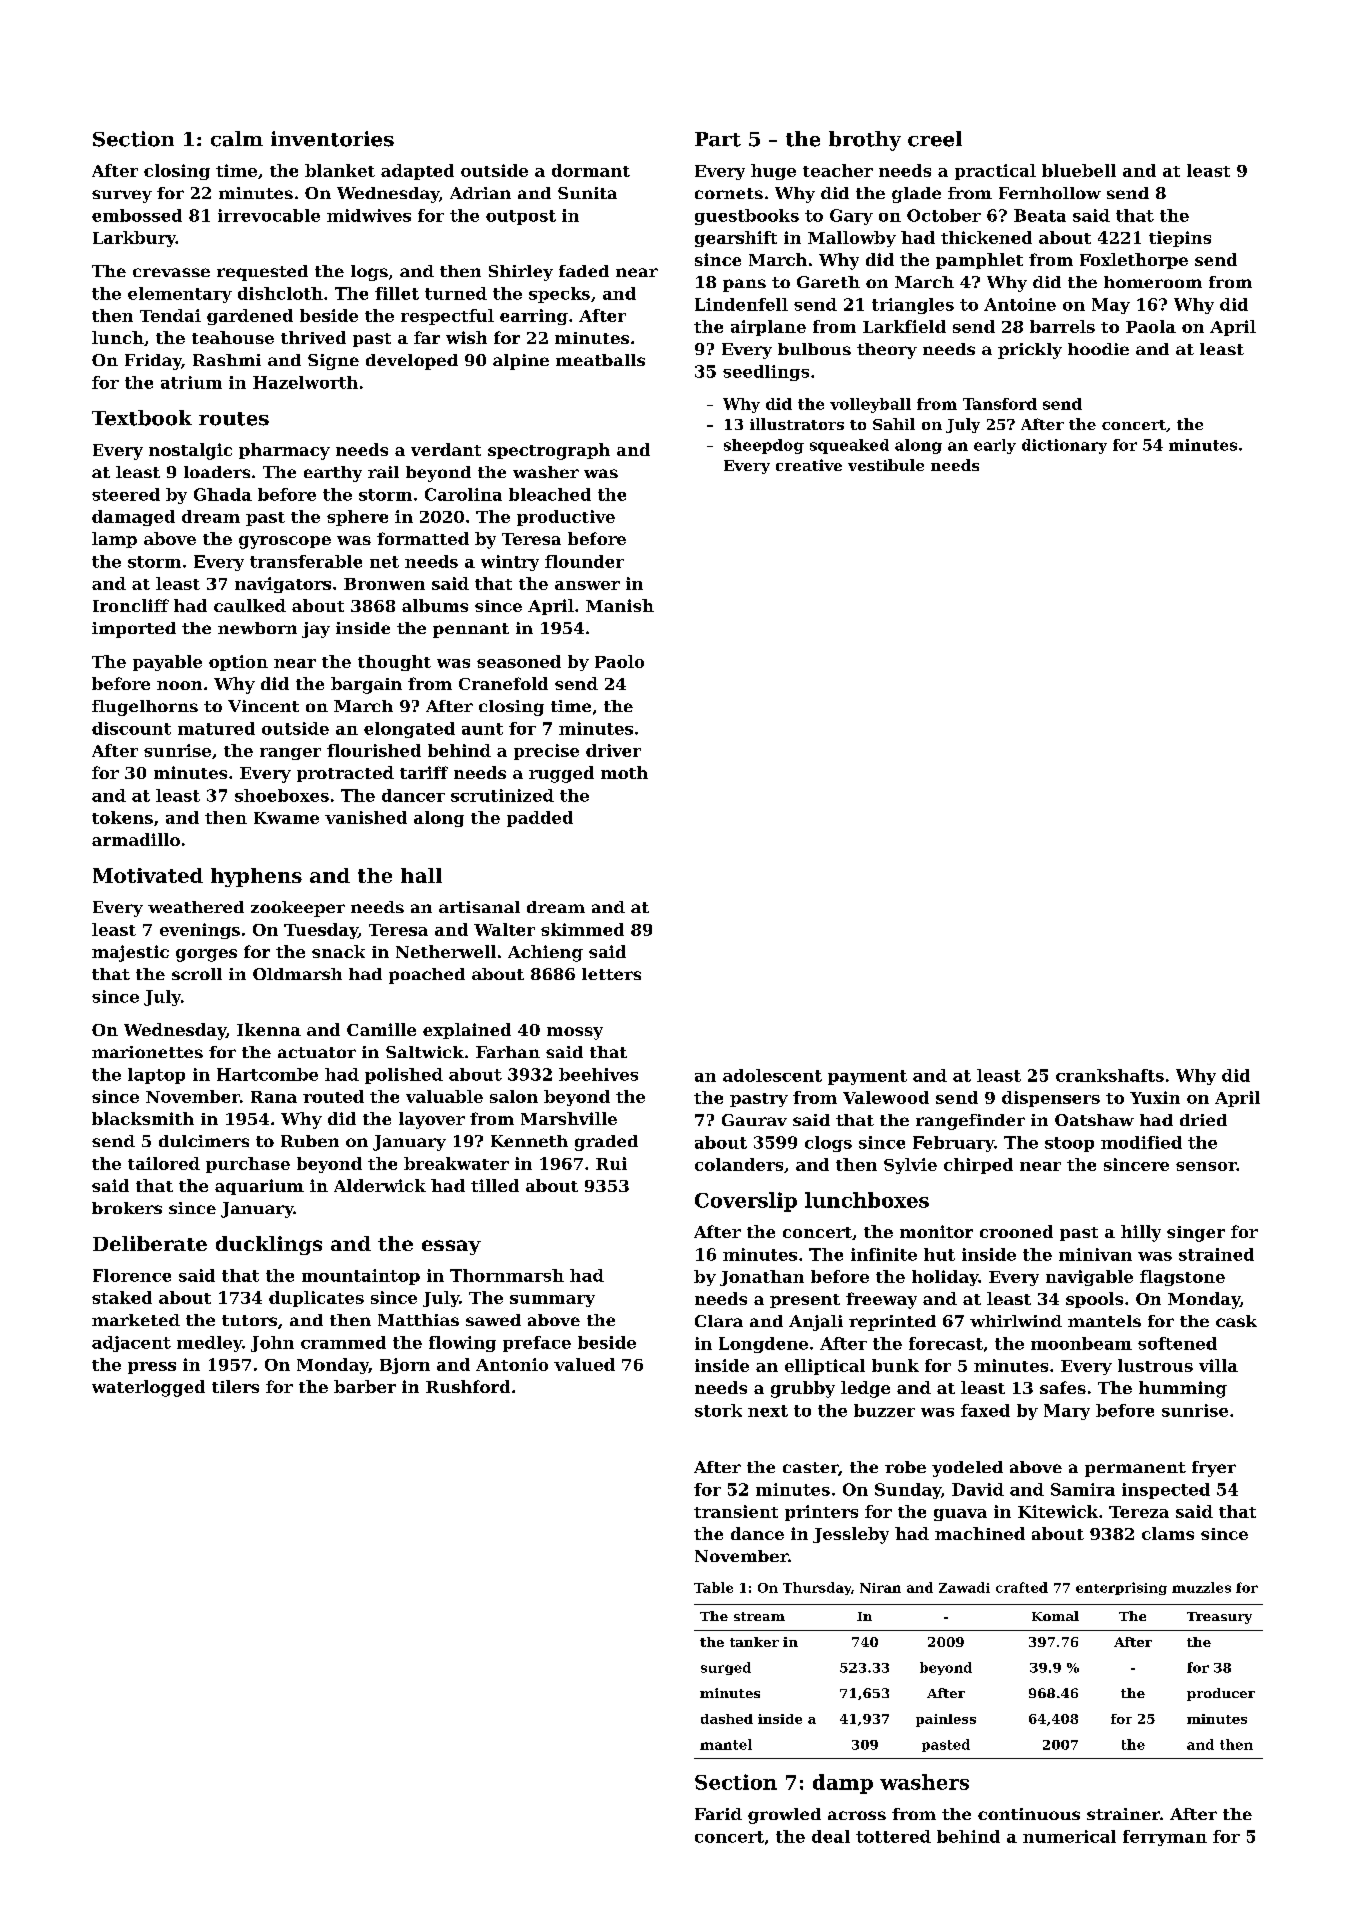  I want to click on deal, so click(831, 1836).
